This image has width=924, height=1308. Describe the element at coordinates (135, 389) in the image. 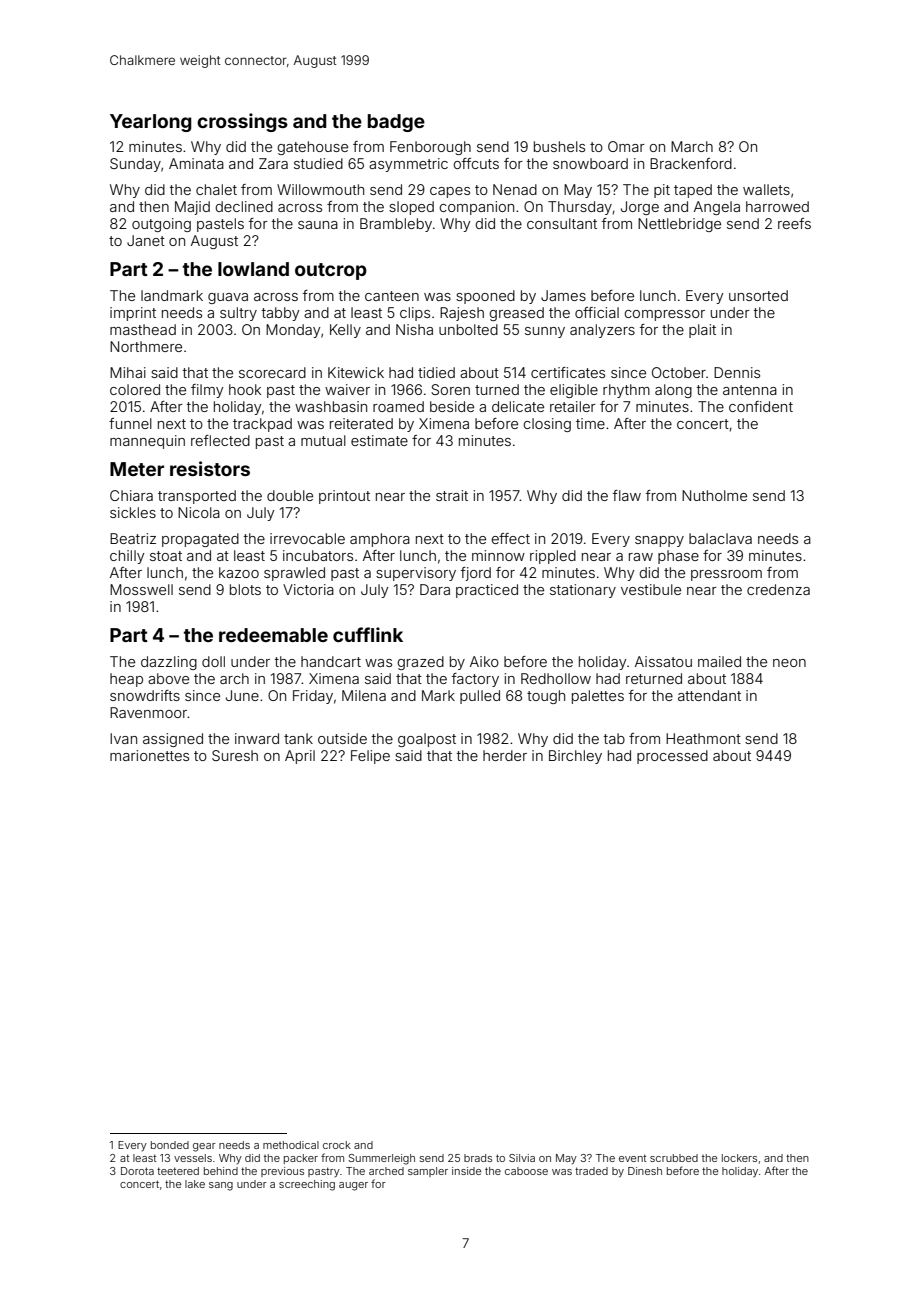

I see `colored` at that location.
